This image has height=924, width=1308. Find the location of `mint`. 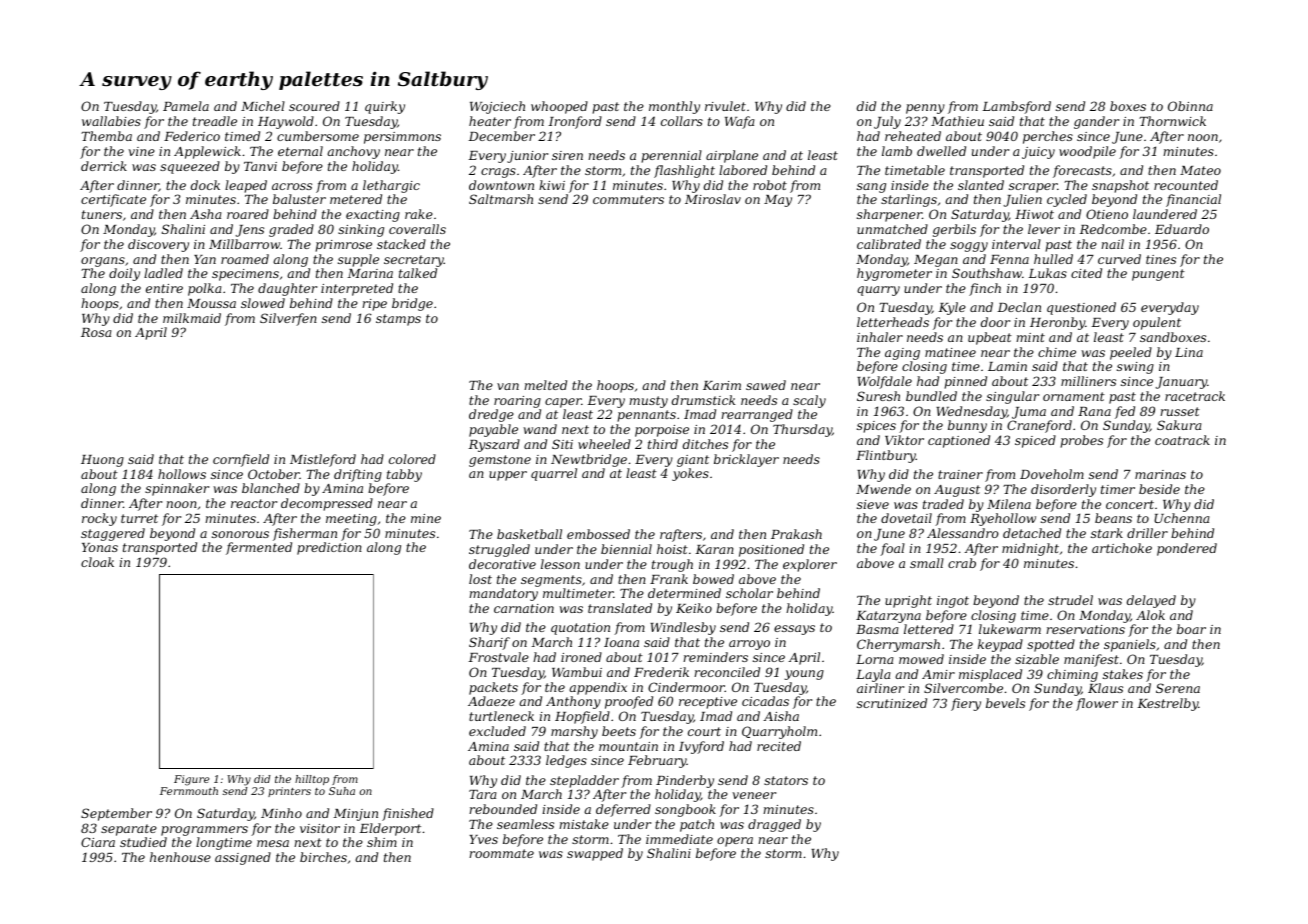

mint is located at coordinates (1030, 337).
